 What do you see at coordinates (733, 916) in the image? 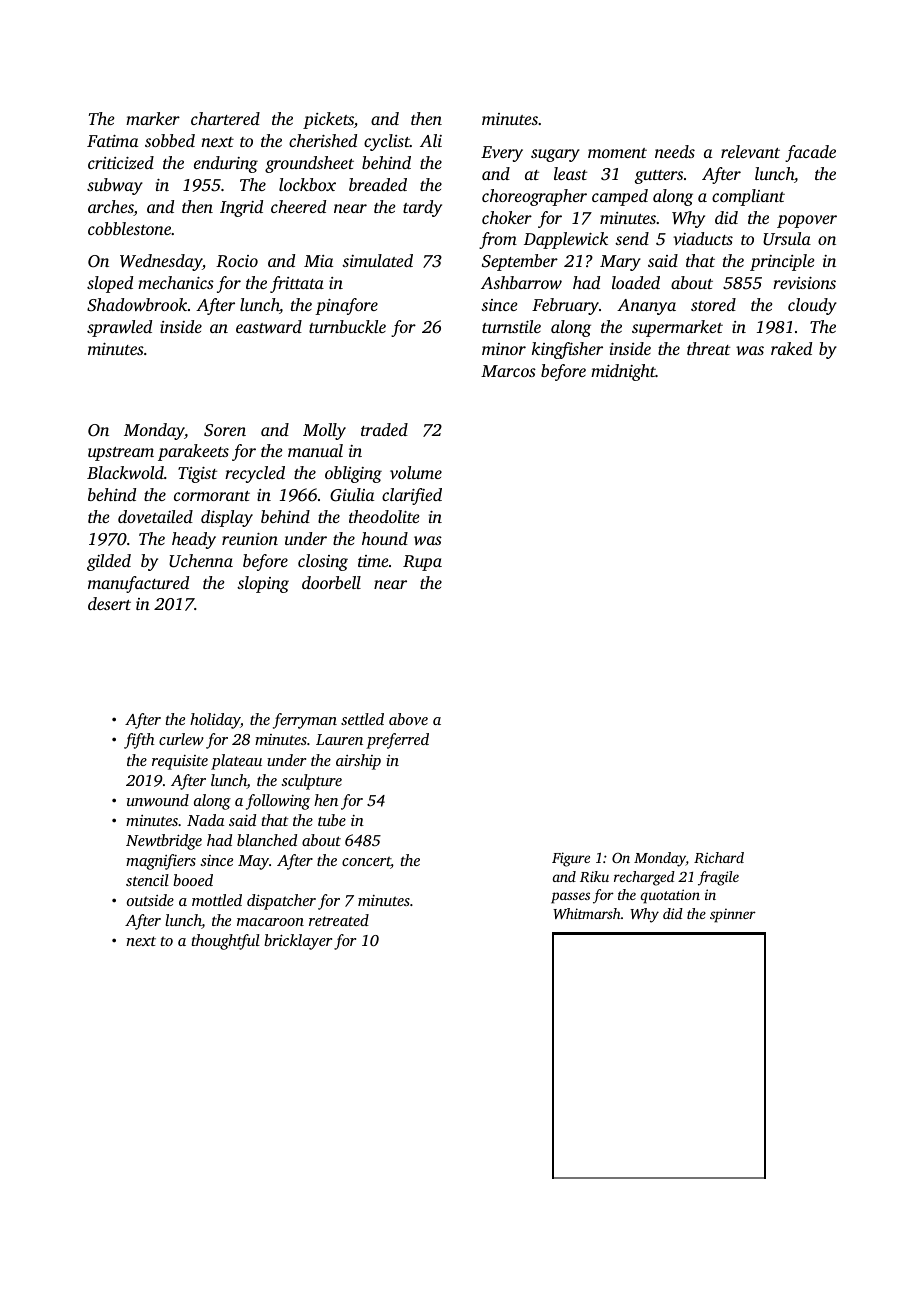
I see `spinner` at bounding box center [733, 916].
